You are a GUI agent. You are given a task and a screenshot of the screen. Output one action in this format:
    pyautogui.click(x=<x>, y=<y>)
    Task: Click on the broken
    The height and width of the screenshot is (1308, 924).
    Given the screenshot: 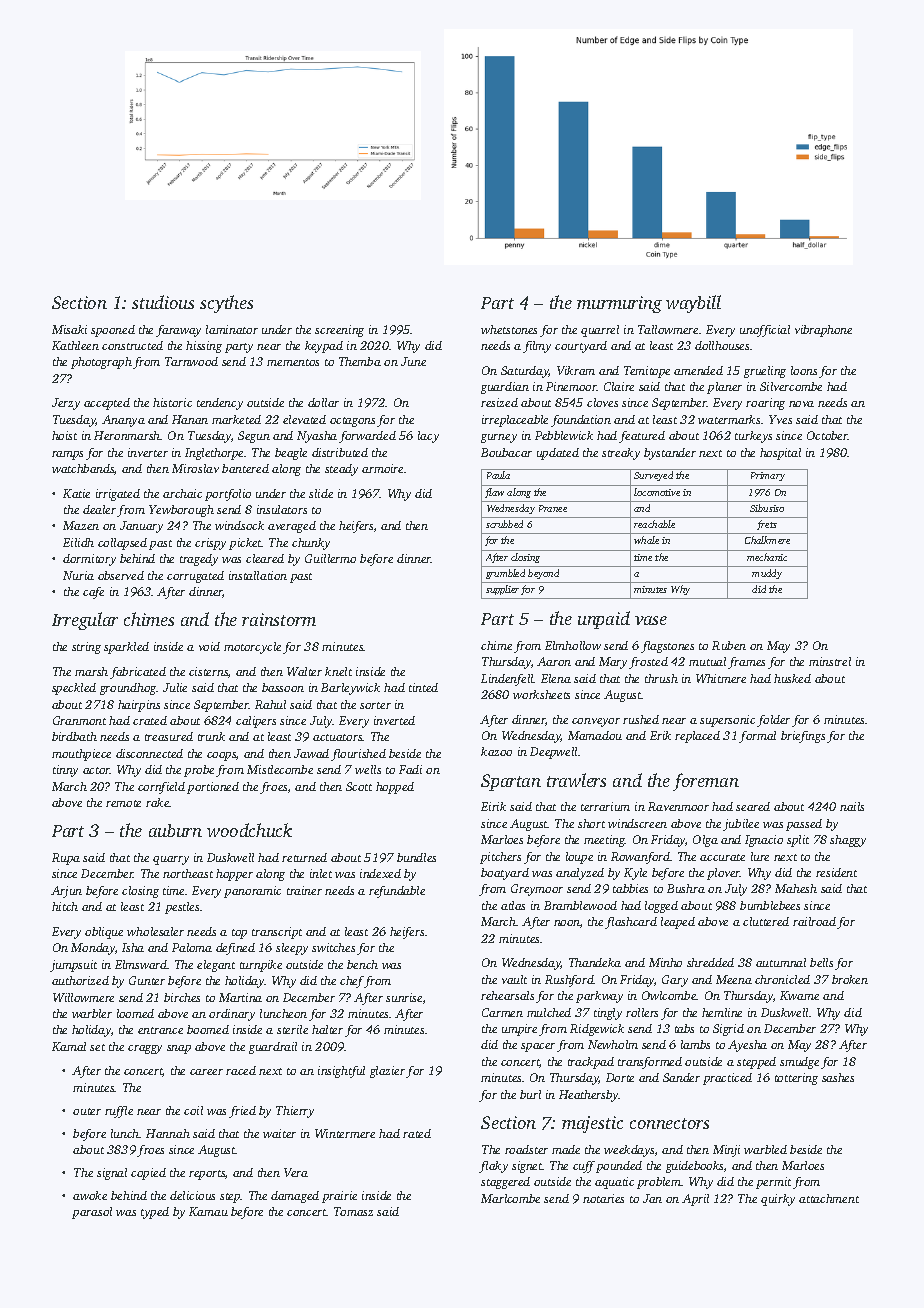 What is the action you would take?
    pyautogui.click(x=850, y=979)
